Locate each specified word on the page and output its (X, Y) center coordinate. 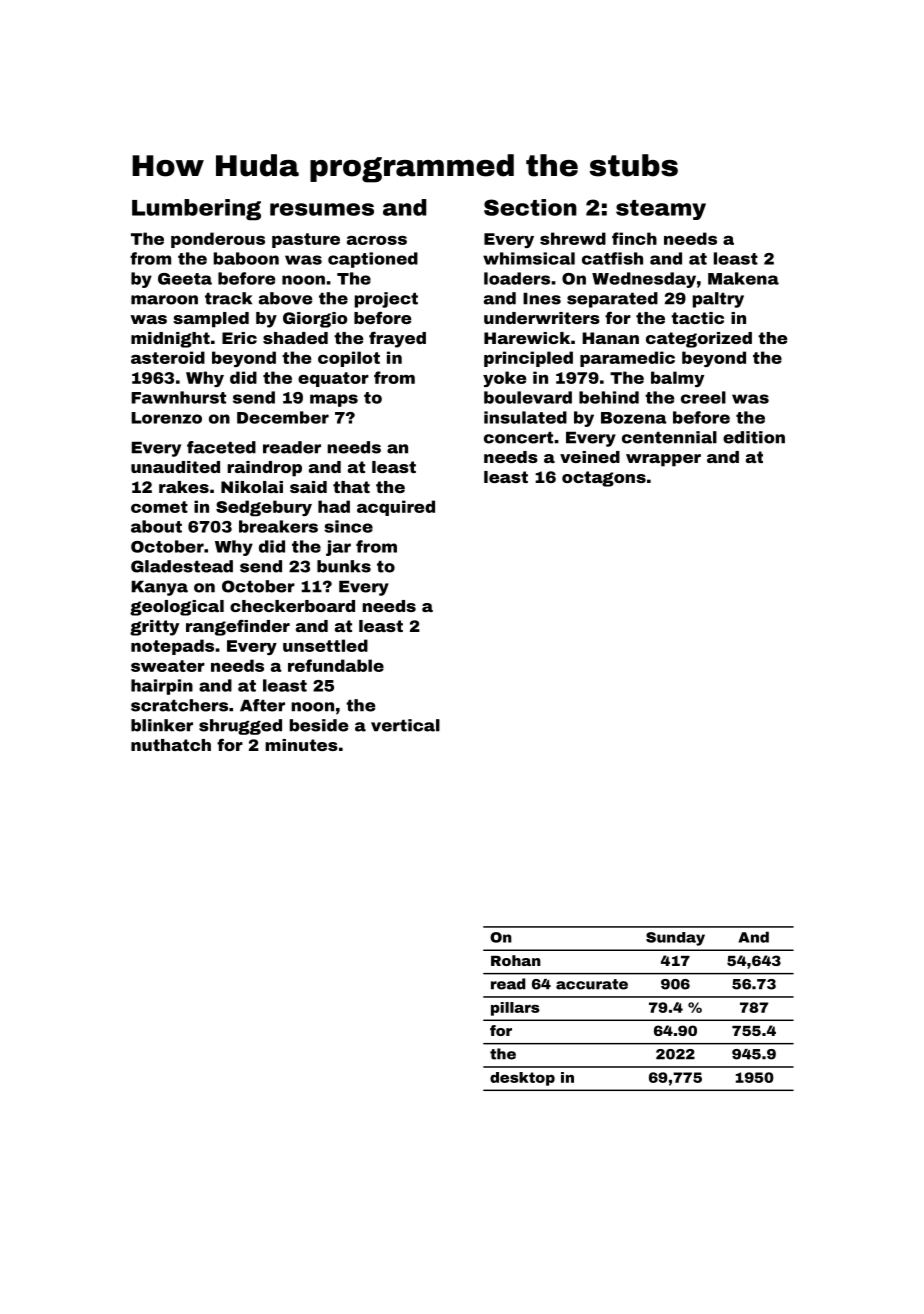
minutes (301, 745)
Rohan (516, 960)
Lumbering (196, 210)
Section (530, 207)
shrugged (240, 727)
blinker (162, 725)
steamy (661, 210)
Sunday (675, 939)
